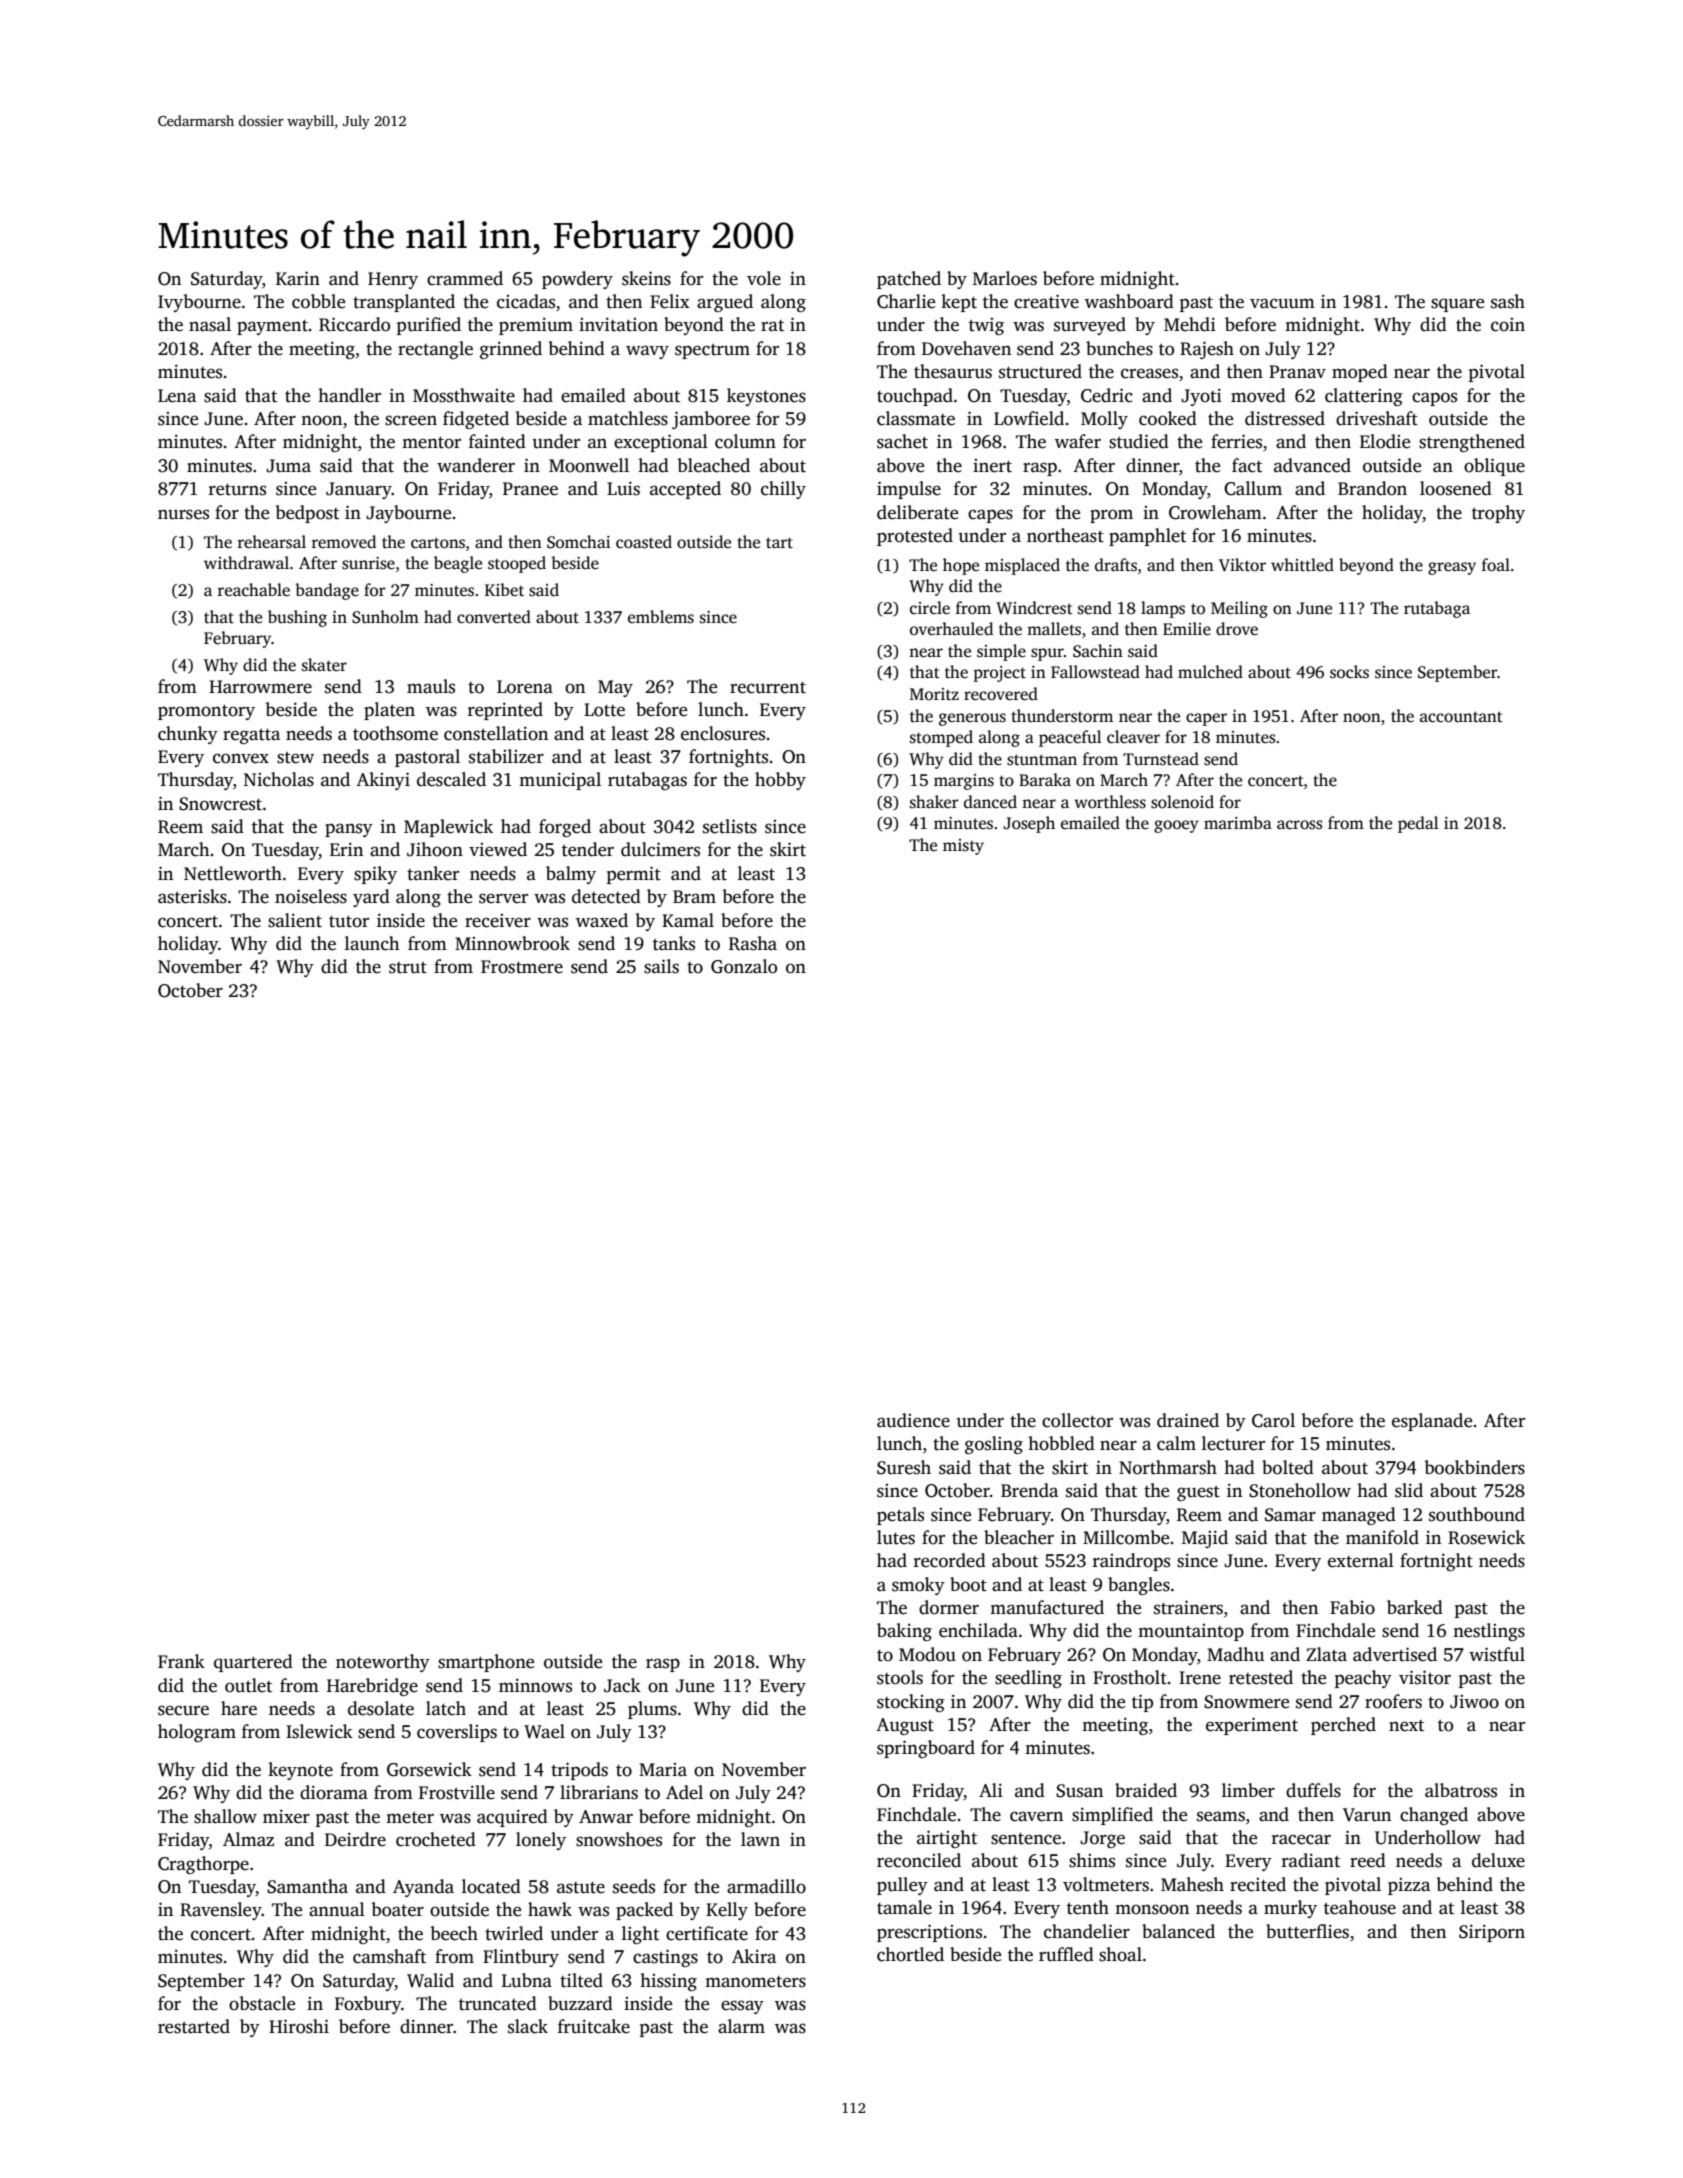 This screenshot has height=2178, width=1683. Describe the element at coordinates (1282, 303) in the screenshot. I see `vacuum` at that location.
